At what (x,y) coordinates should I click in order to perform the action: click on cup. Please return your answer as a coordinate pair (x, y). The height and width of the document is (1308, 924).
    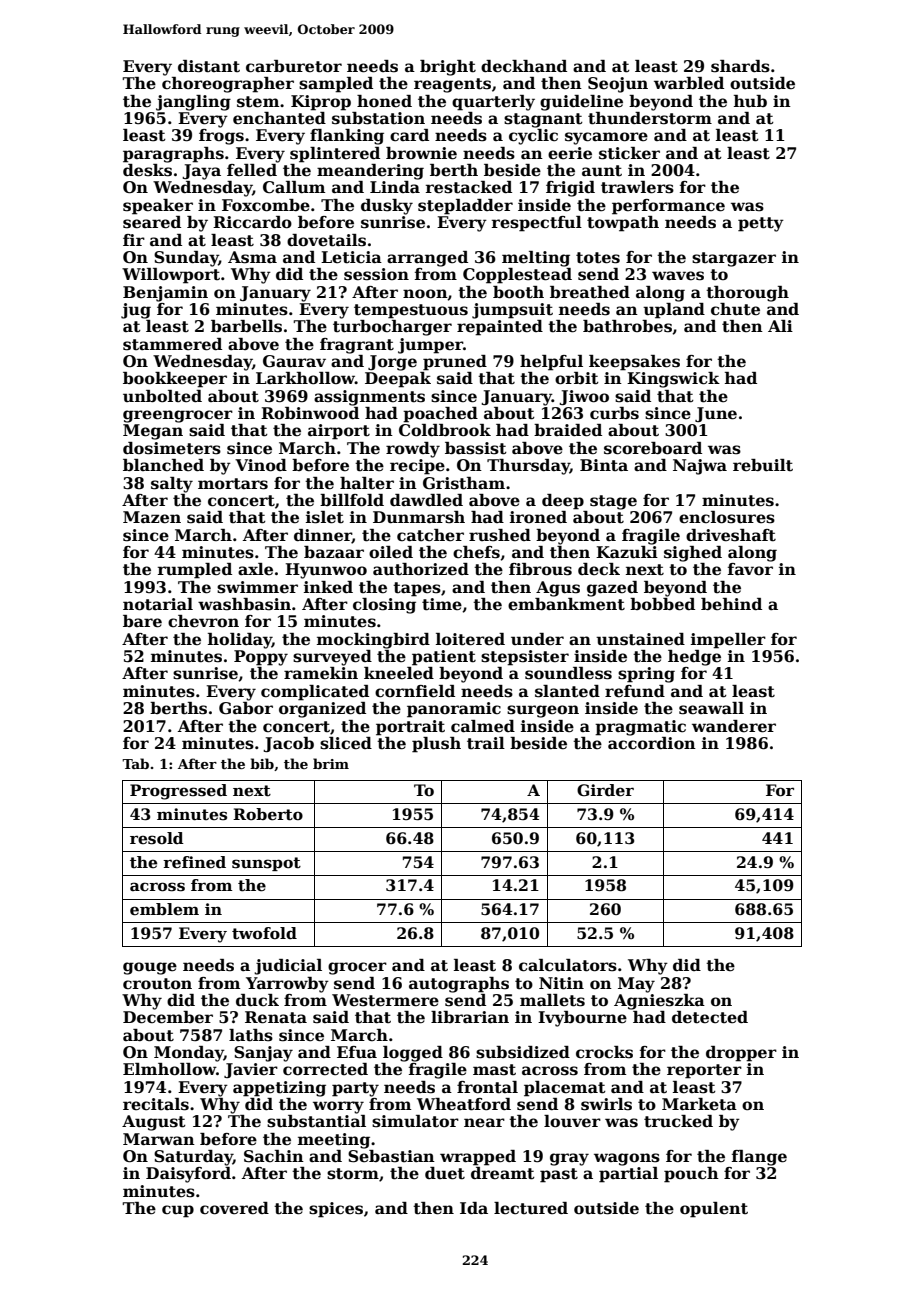
    Looking at the image, I should click on (178, 1211).
